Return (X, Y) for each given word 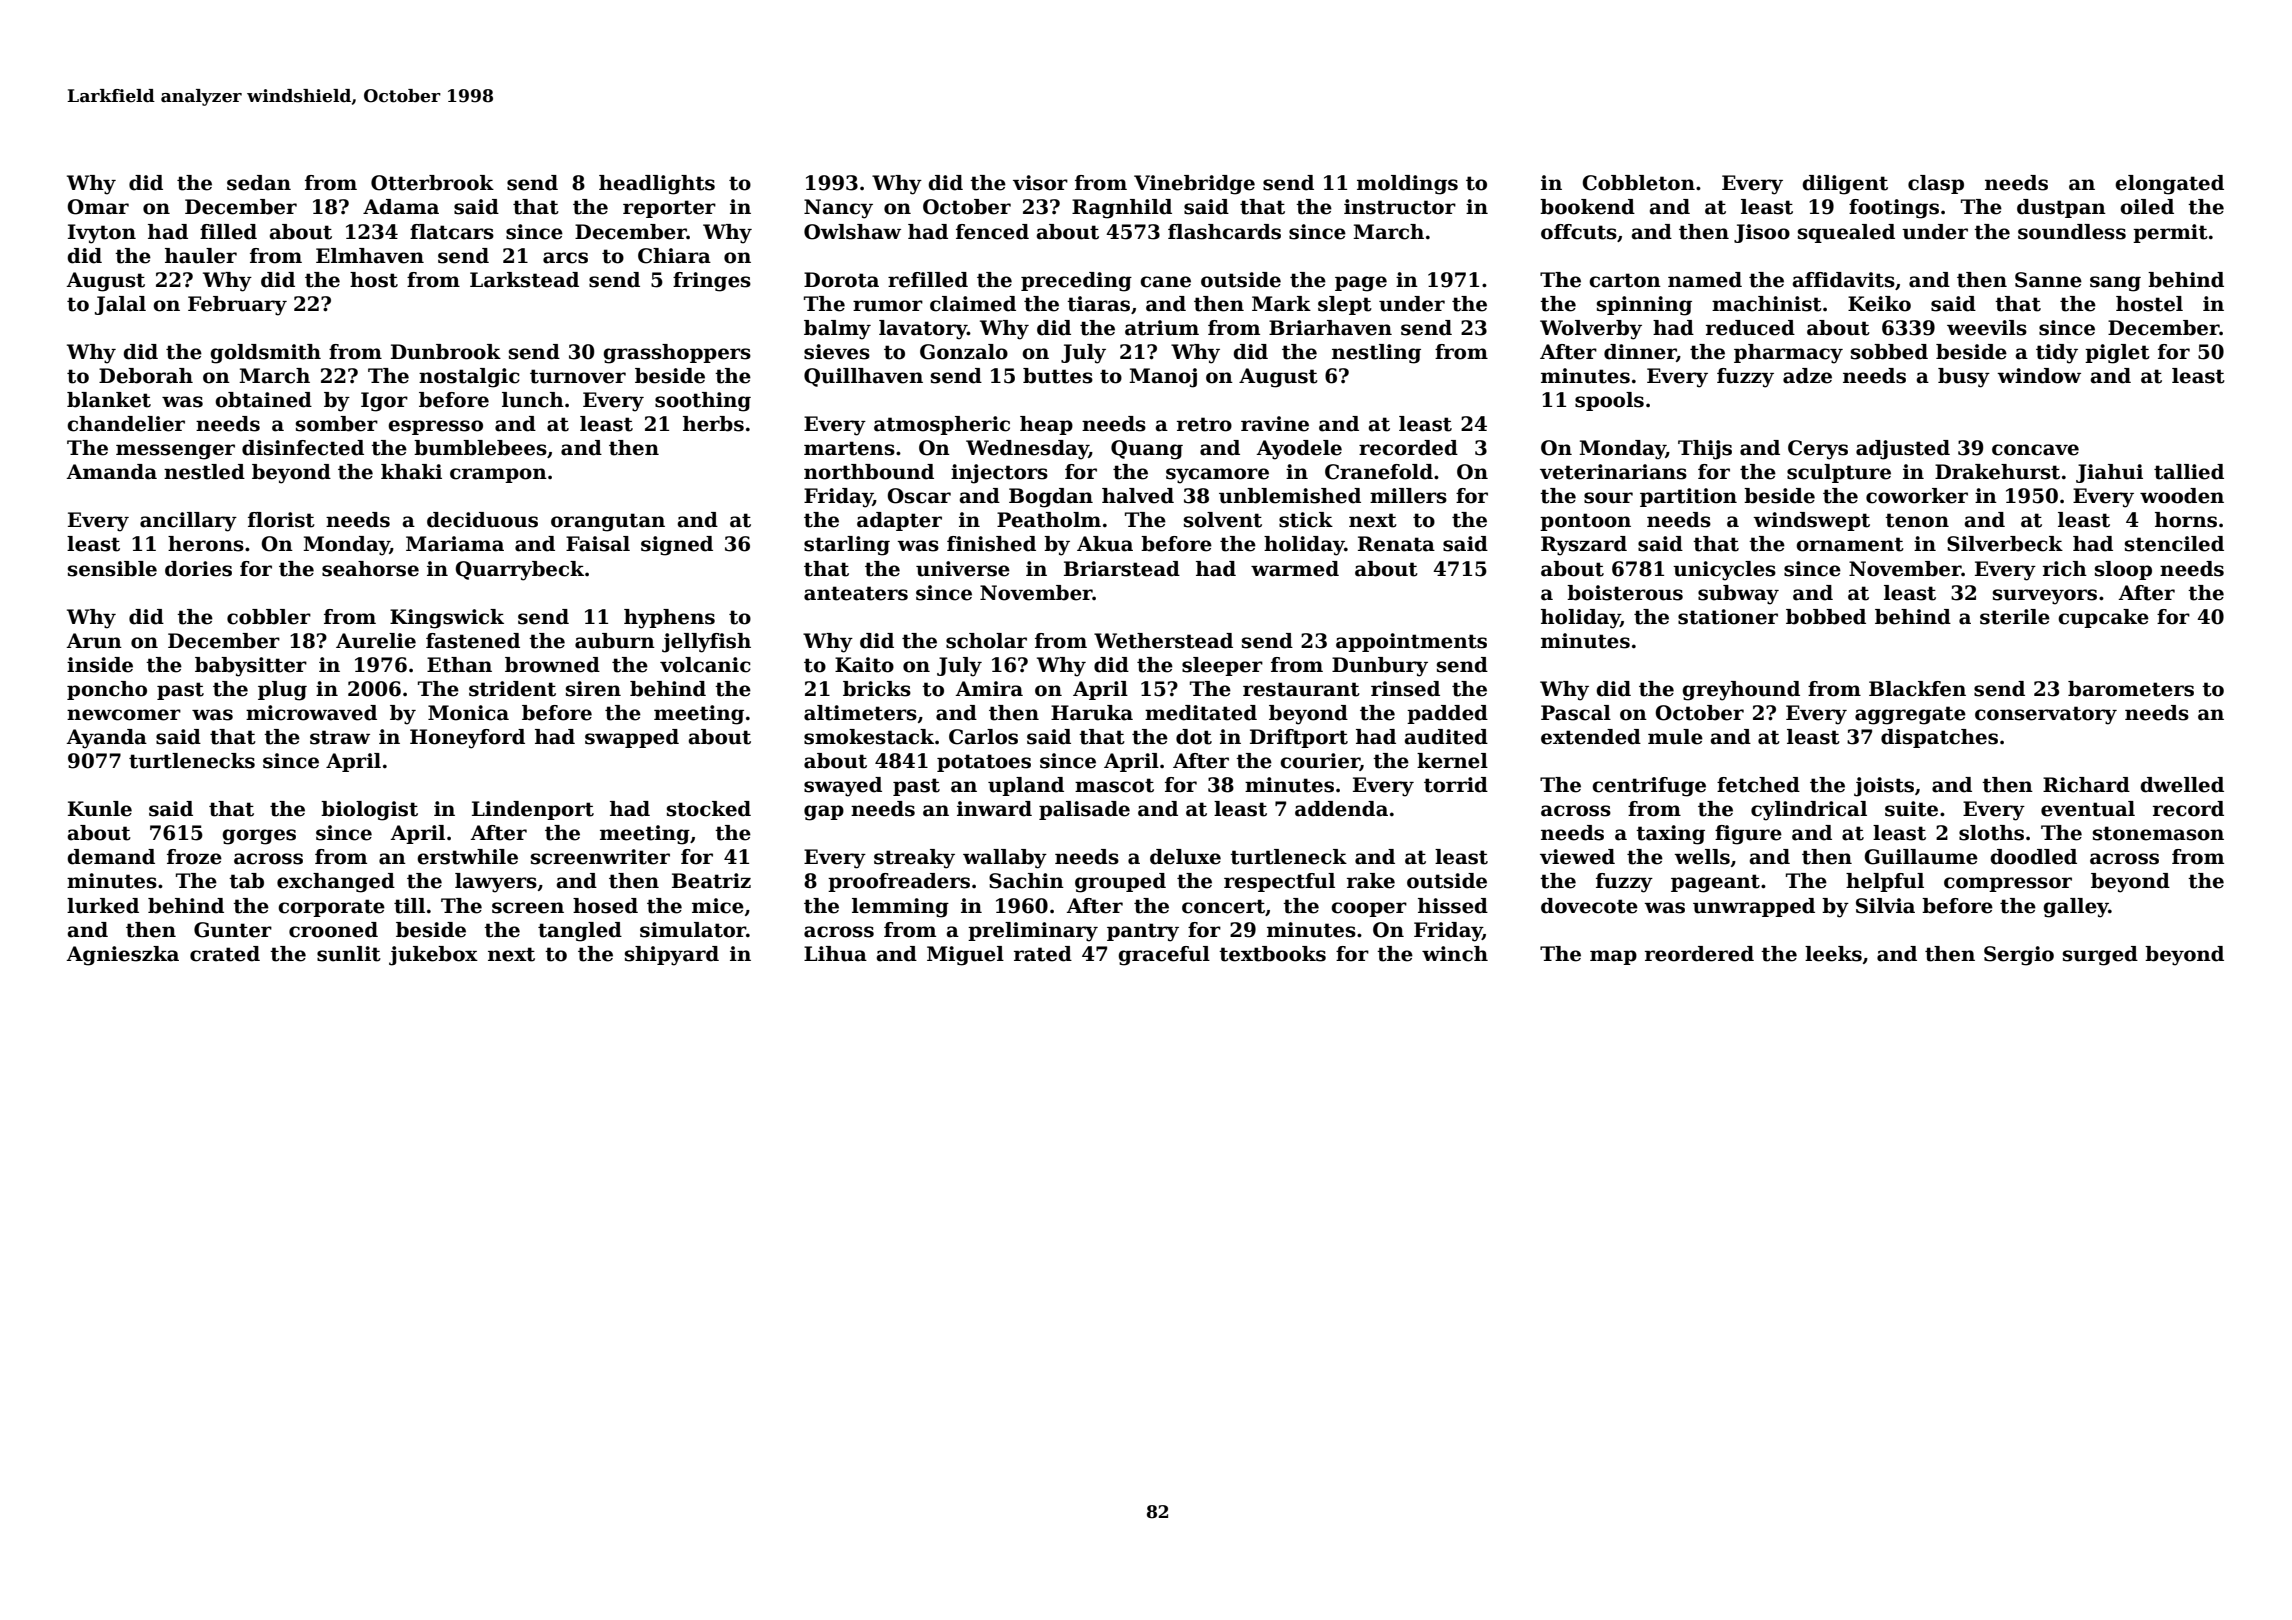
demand (111, 857)
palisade (1084, 810)
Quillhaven (863, 377)
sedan (259, 183)
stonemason (2158, 833)
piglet (2117, 354)
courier (1320, 762)
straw (340, 737)
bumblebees (480, 448)
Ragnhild (1122, 209)
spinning (1644, 306)
